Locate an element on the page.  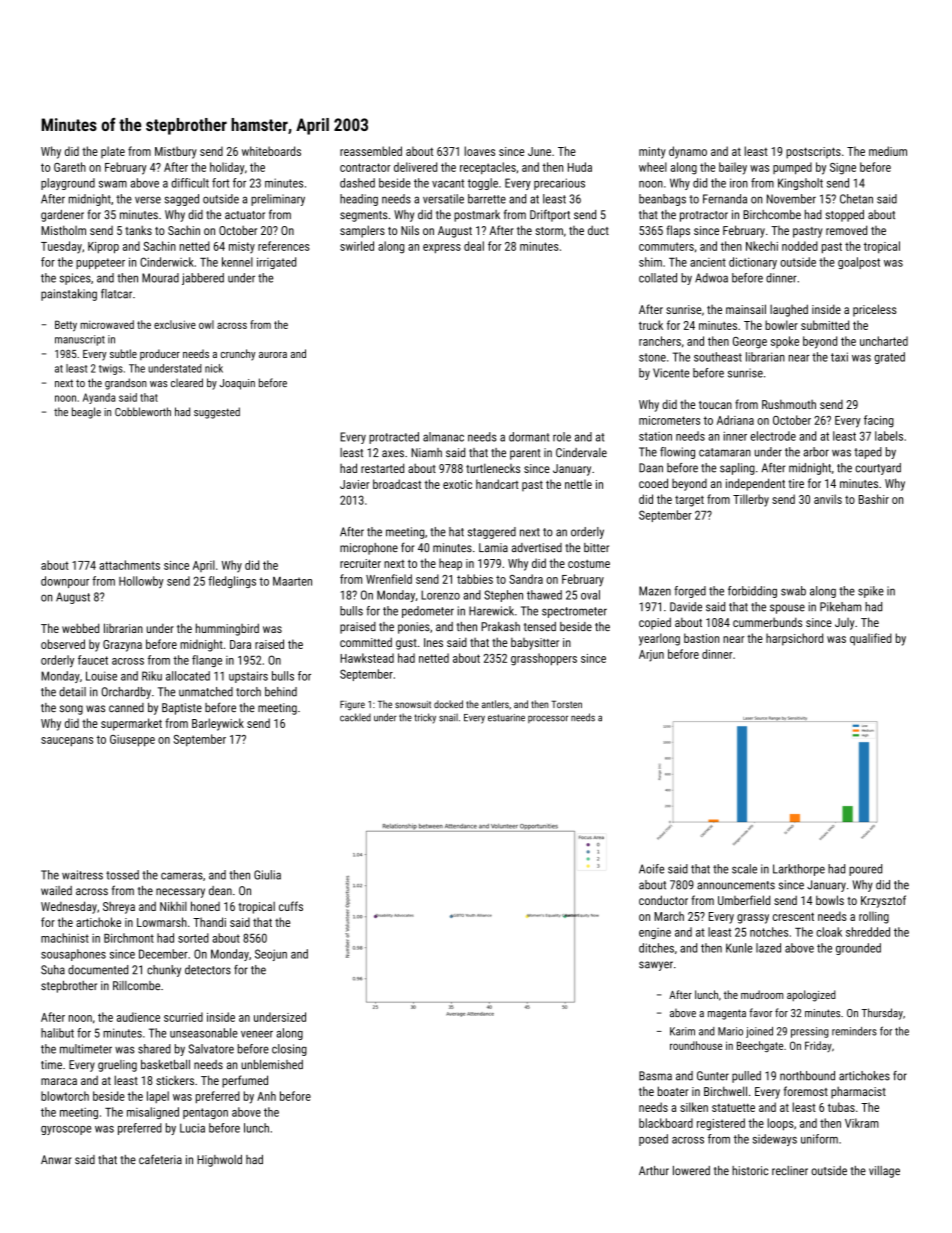
downpour is located at coordinates (65, 582).
